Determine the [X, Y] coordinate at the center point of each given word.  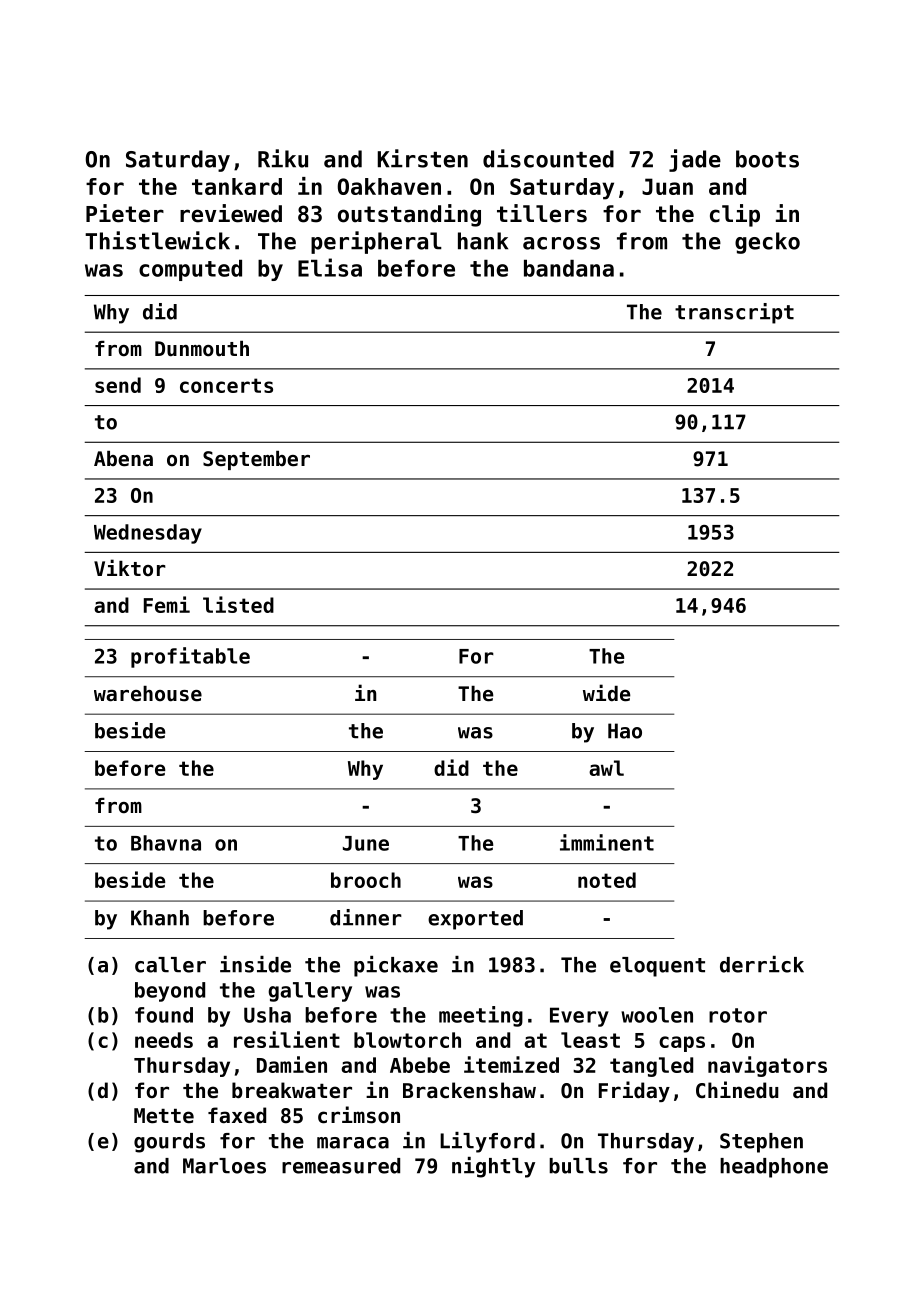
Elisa [330, 267]
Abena [123, 459]
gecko [767, 243]
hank [483, 241]
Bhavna [166, 843]
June [366, 843]
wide [606, 693]
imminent [607, 842]
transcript [734, 313]
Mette [164, 1116]
